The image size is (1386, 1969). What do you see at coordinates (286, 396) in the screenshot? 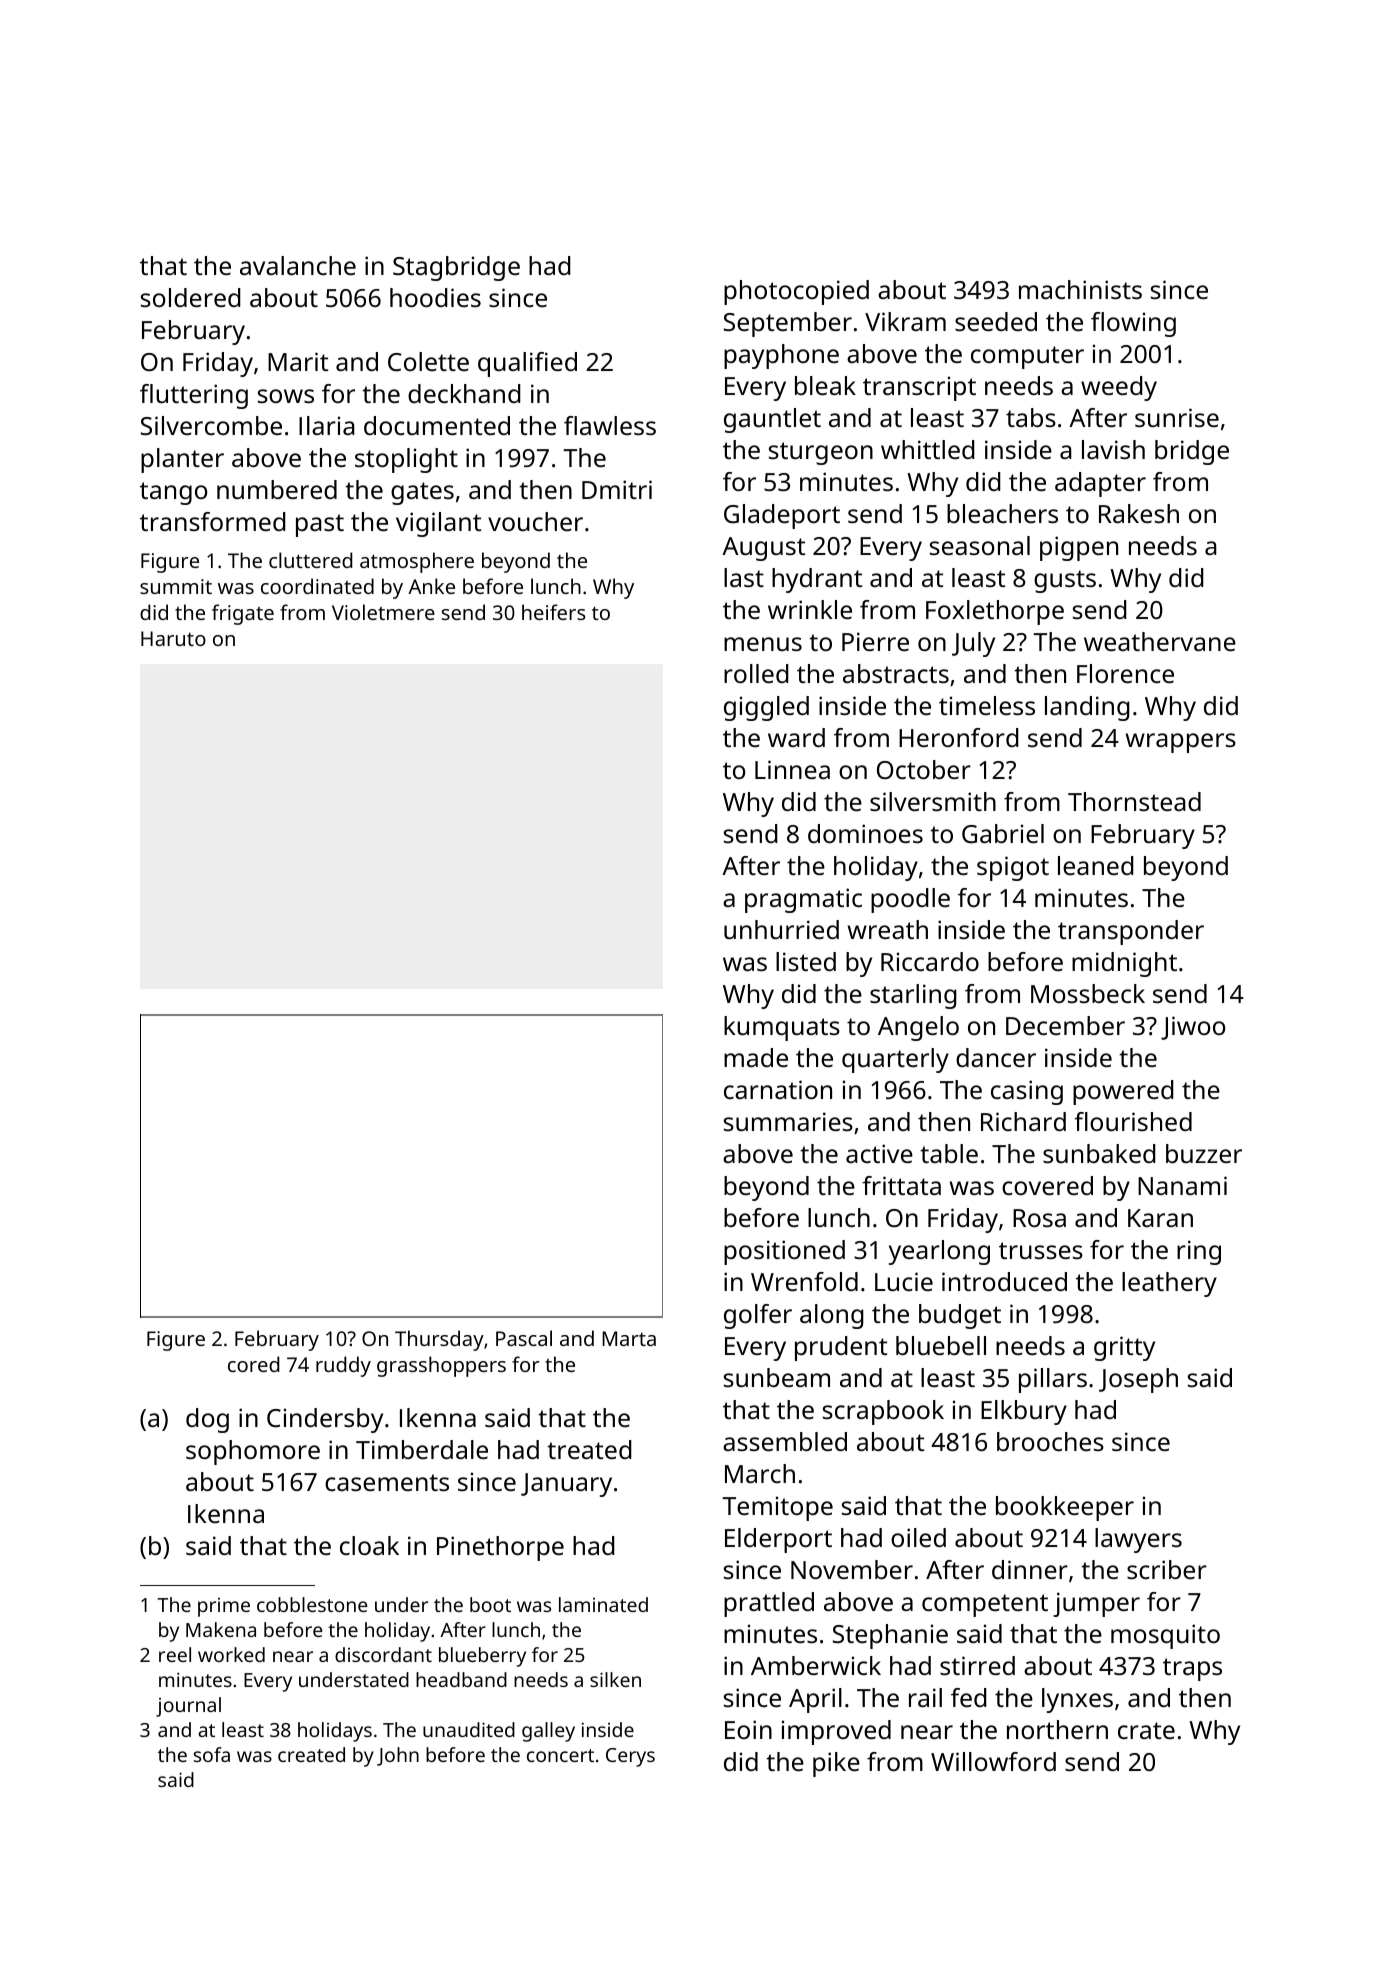
I see `sows` at bounding box center [286, 396].
